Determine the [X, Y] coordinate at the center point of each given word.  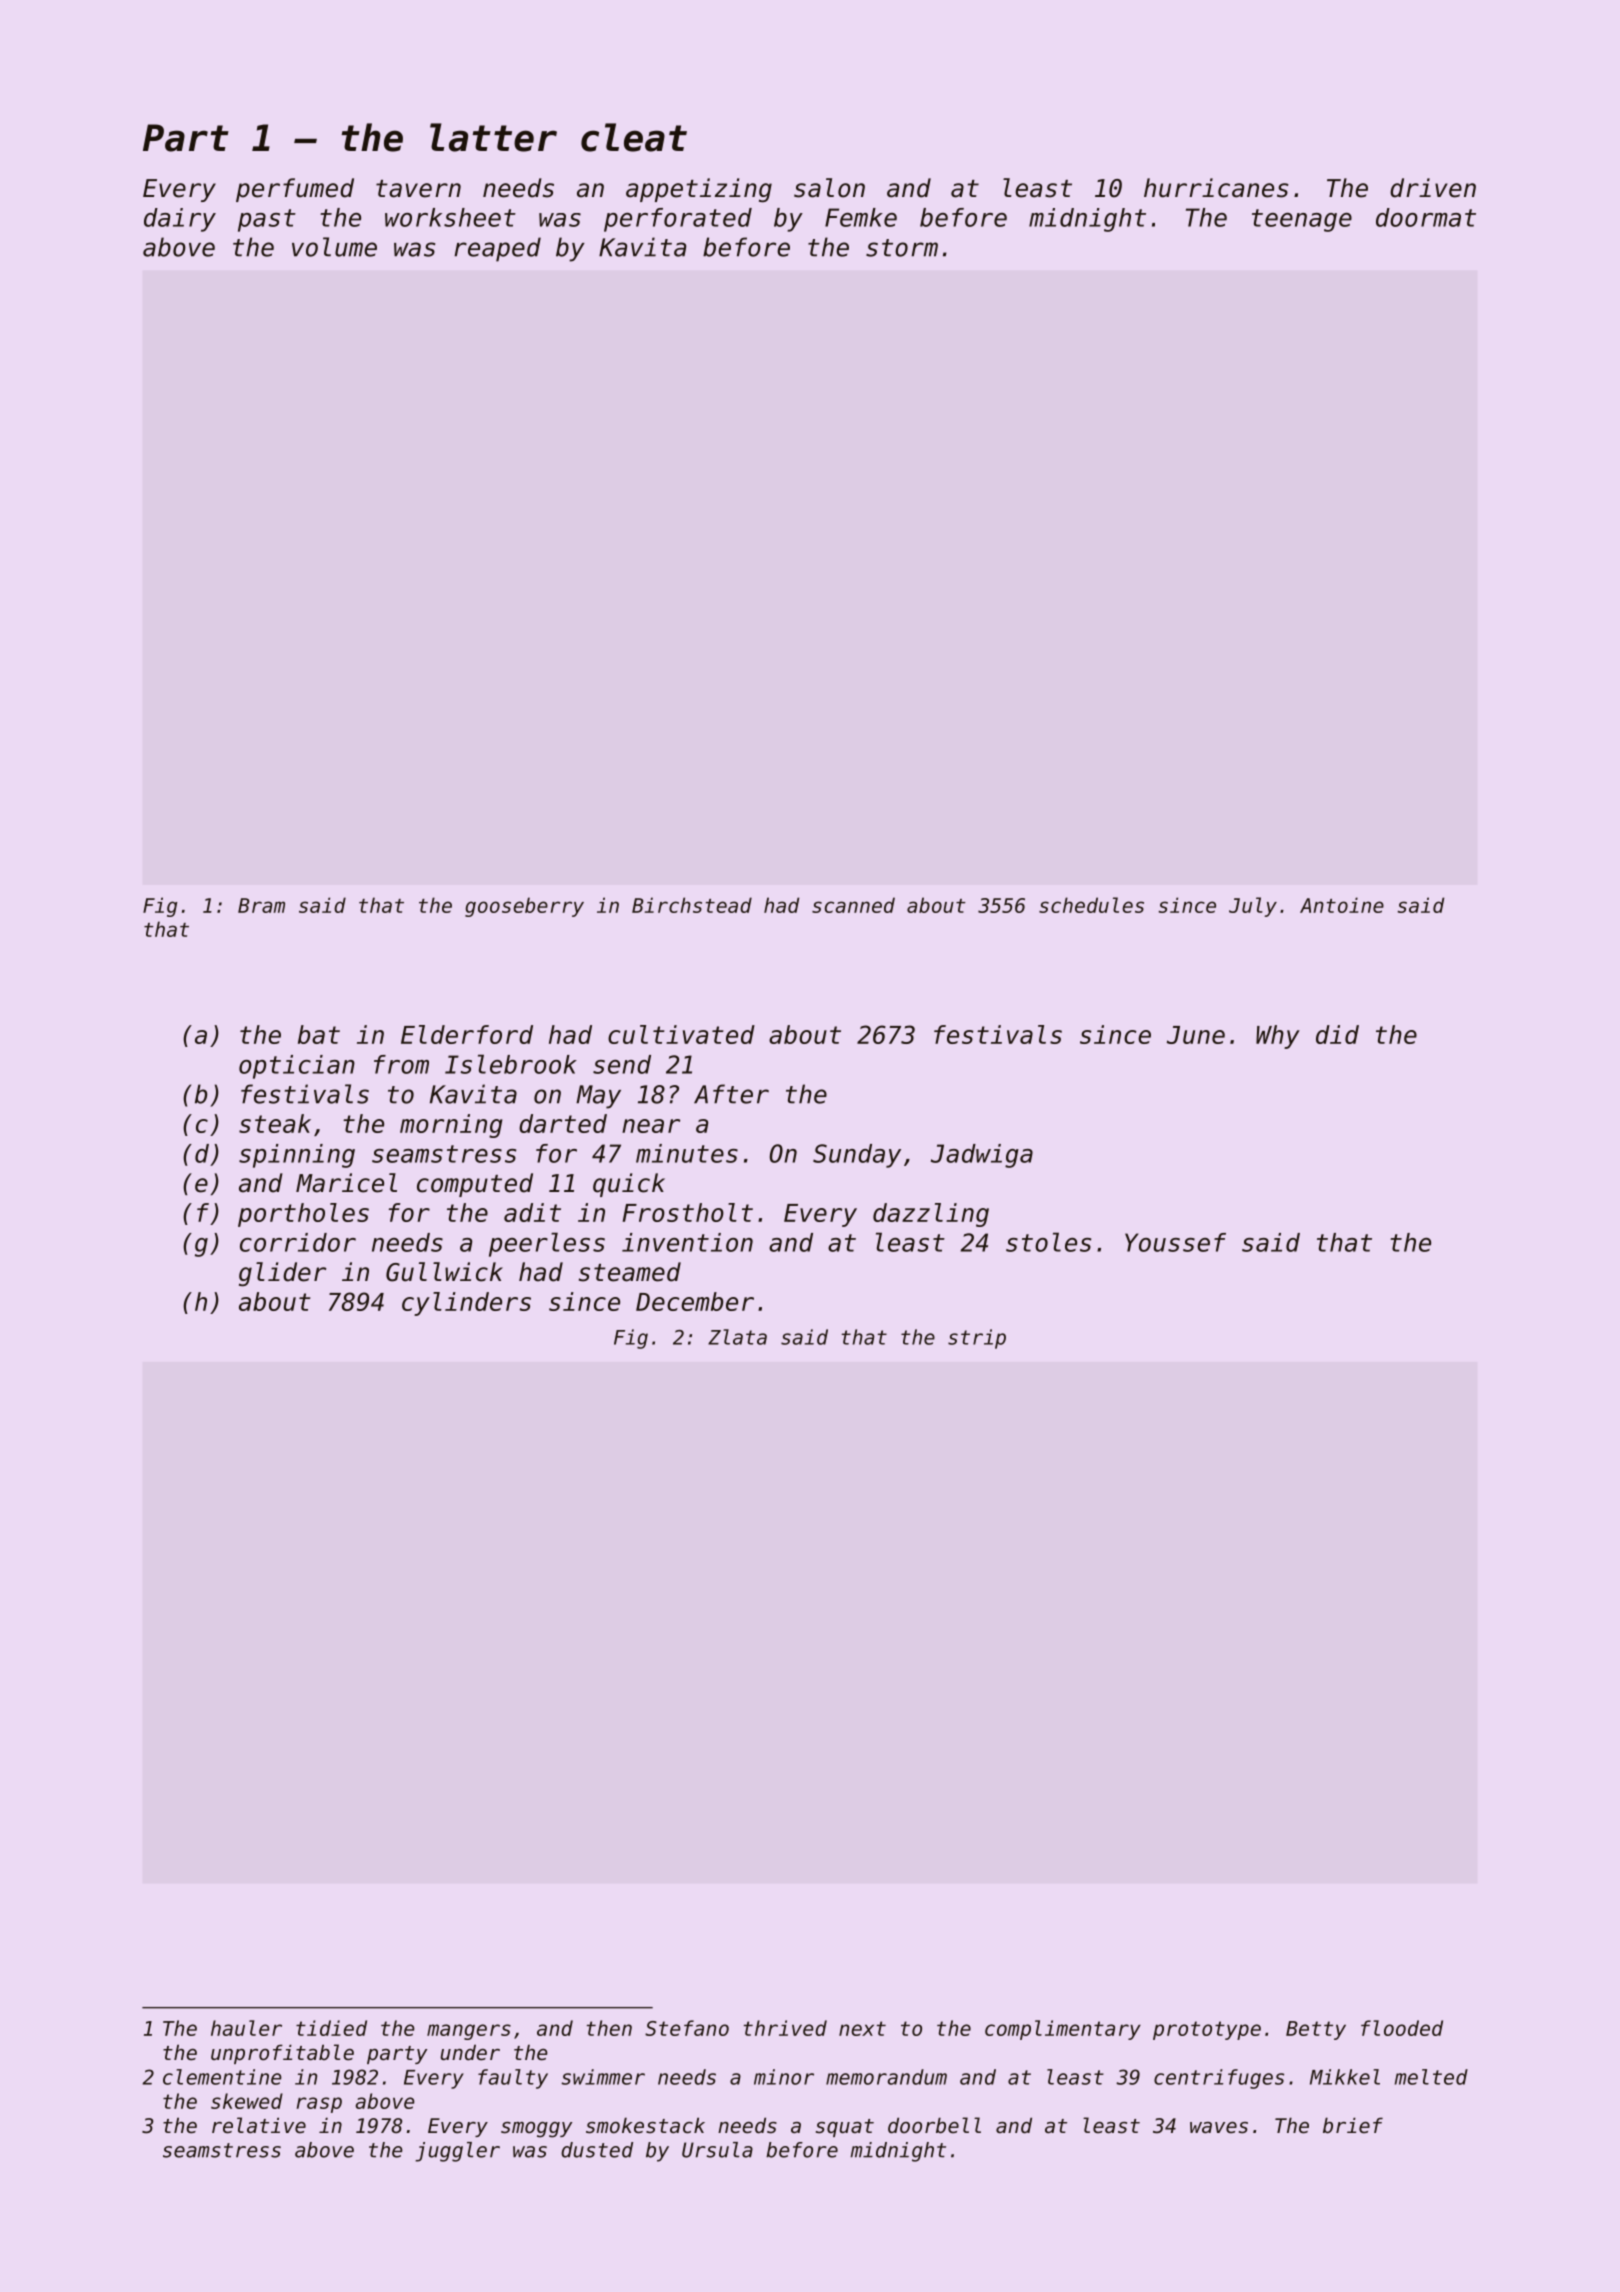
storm [902, 248]
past [267, 220]
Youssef [1175, 1242]
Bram [261, 905]
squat [845, 2128]
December [695, 1301]
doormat [1426, 217]
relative [259, 2125]
